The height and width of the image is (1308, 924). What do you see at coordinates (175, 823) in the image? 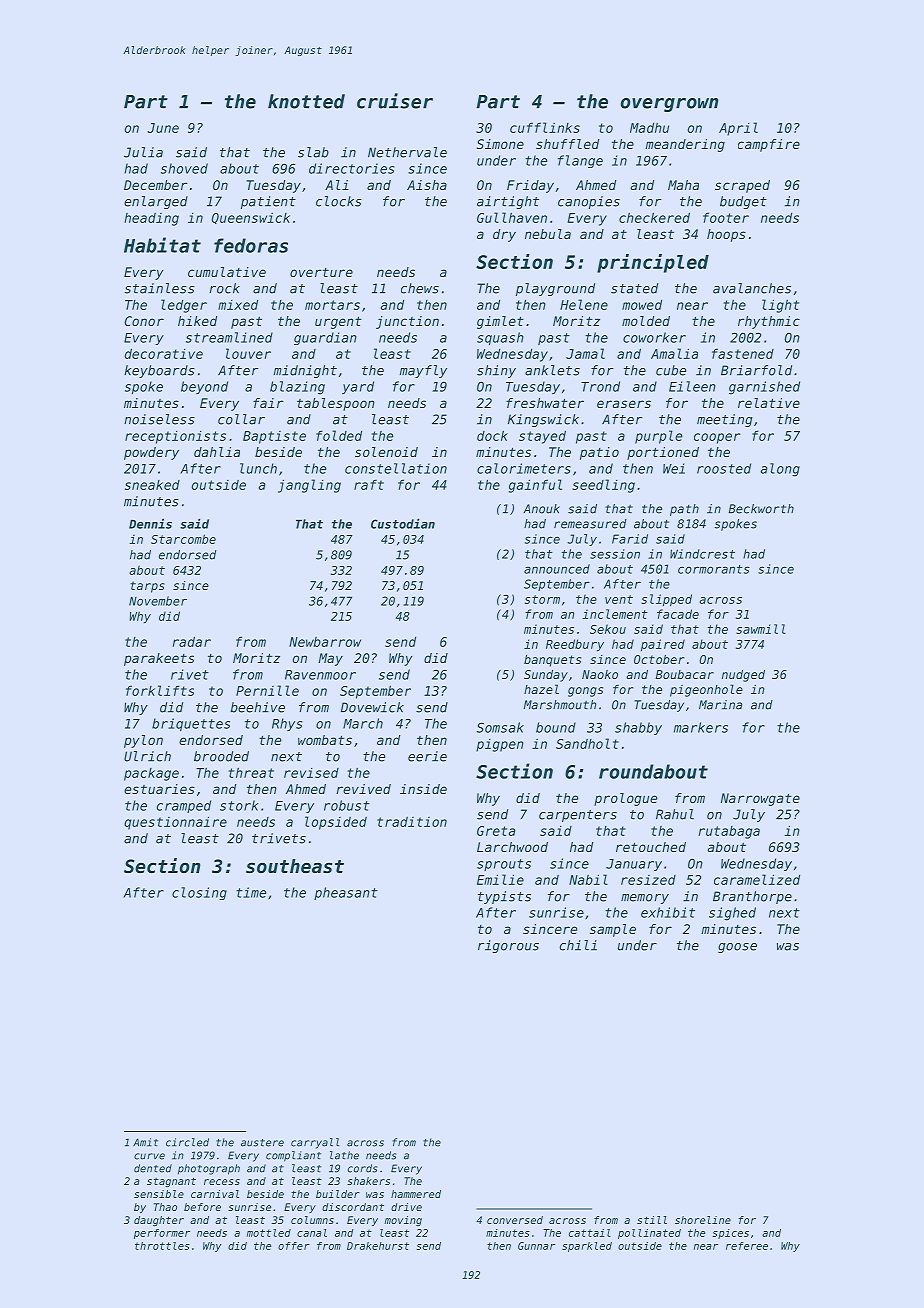
I see `questionnaire` at bounding box center [175, 823].
